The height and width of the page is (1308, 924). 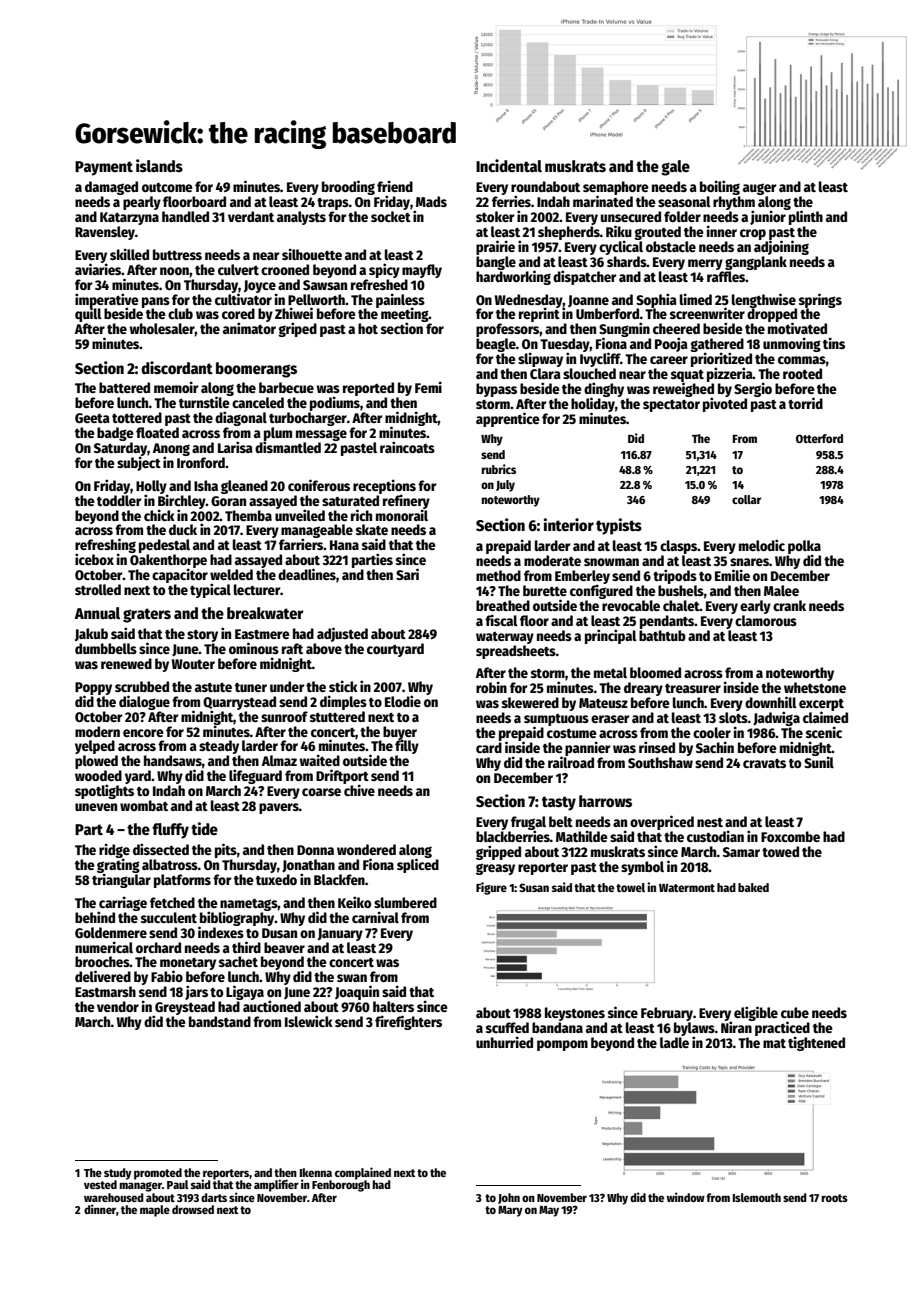 I want to click on Wouter, so click(x=193, y=664).
